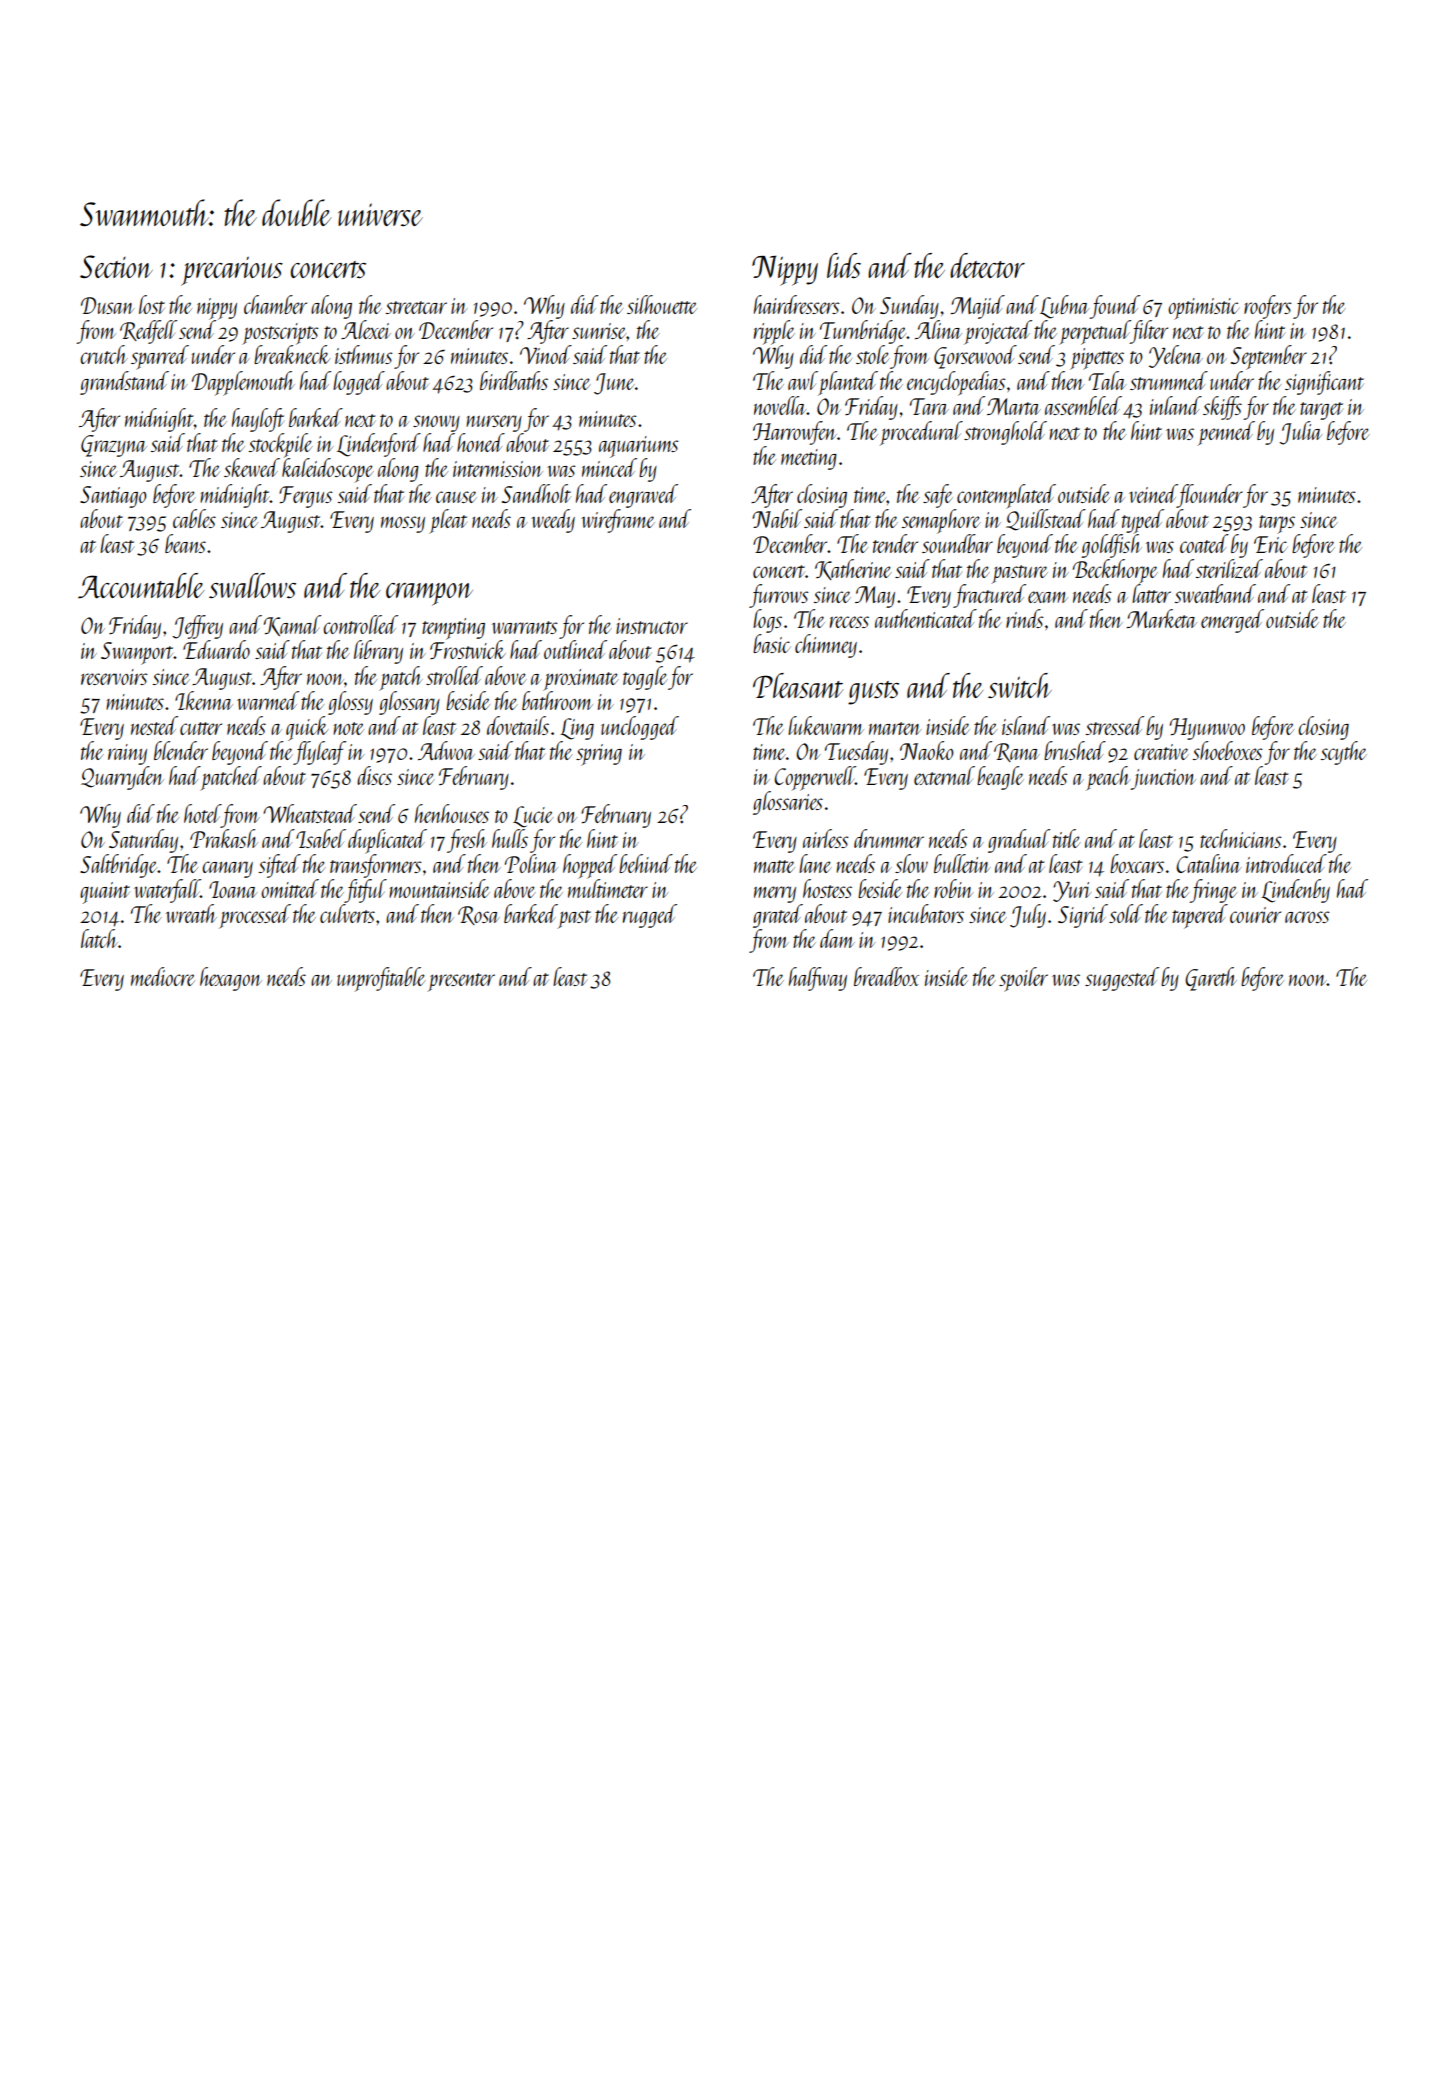  What do you see at coordinates (1232, 621) in the screenshot?
I see `emerged` at bounding box center [1232, 621].
